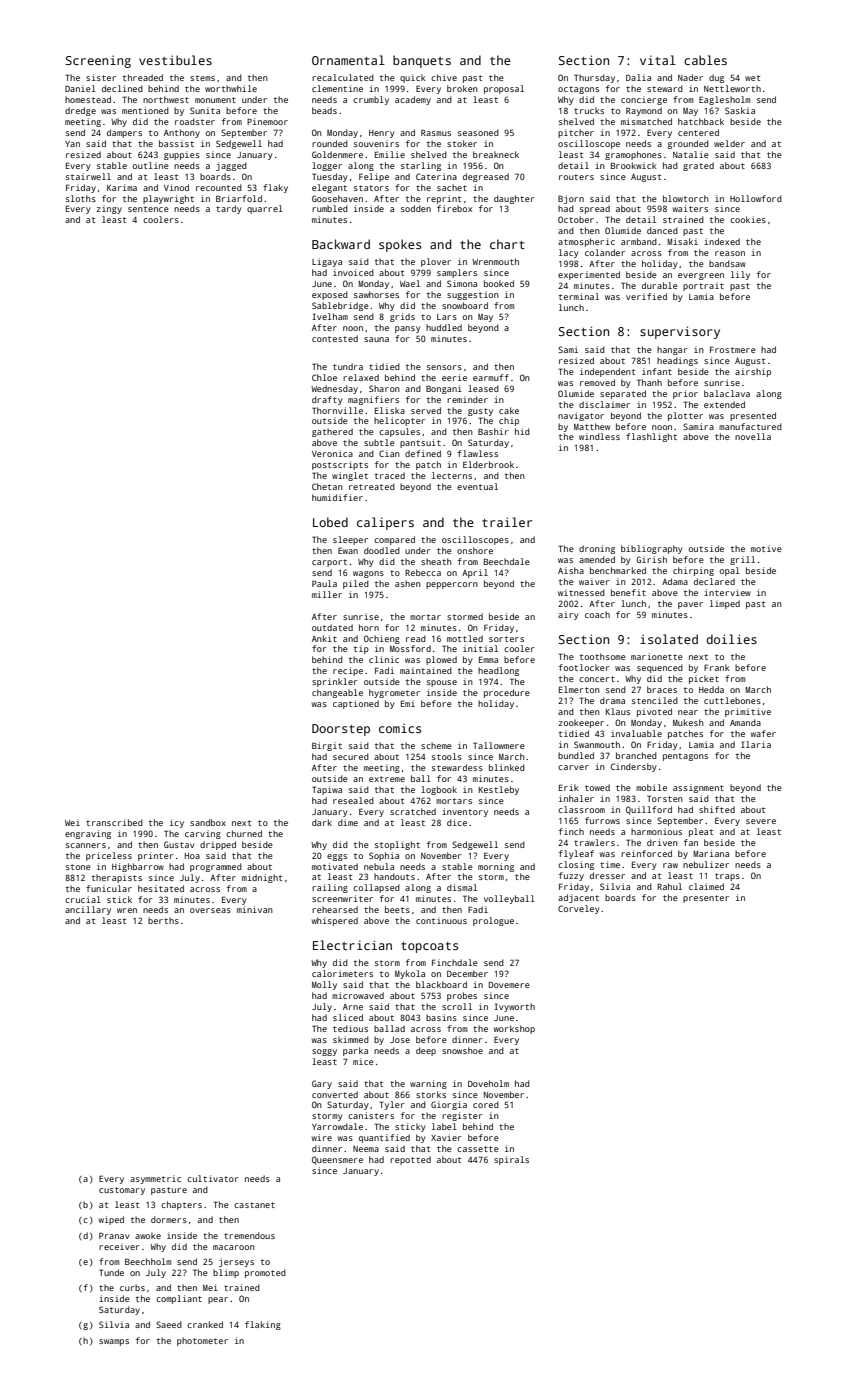 This screenshot has width=849, height=1400. Describe the element at coordinates (597, 744) in the screenshot. I see `Swanmouth` at that location.
